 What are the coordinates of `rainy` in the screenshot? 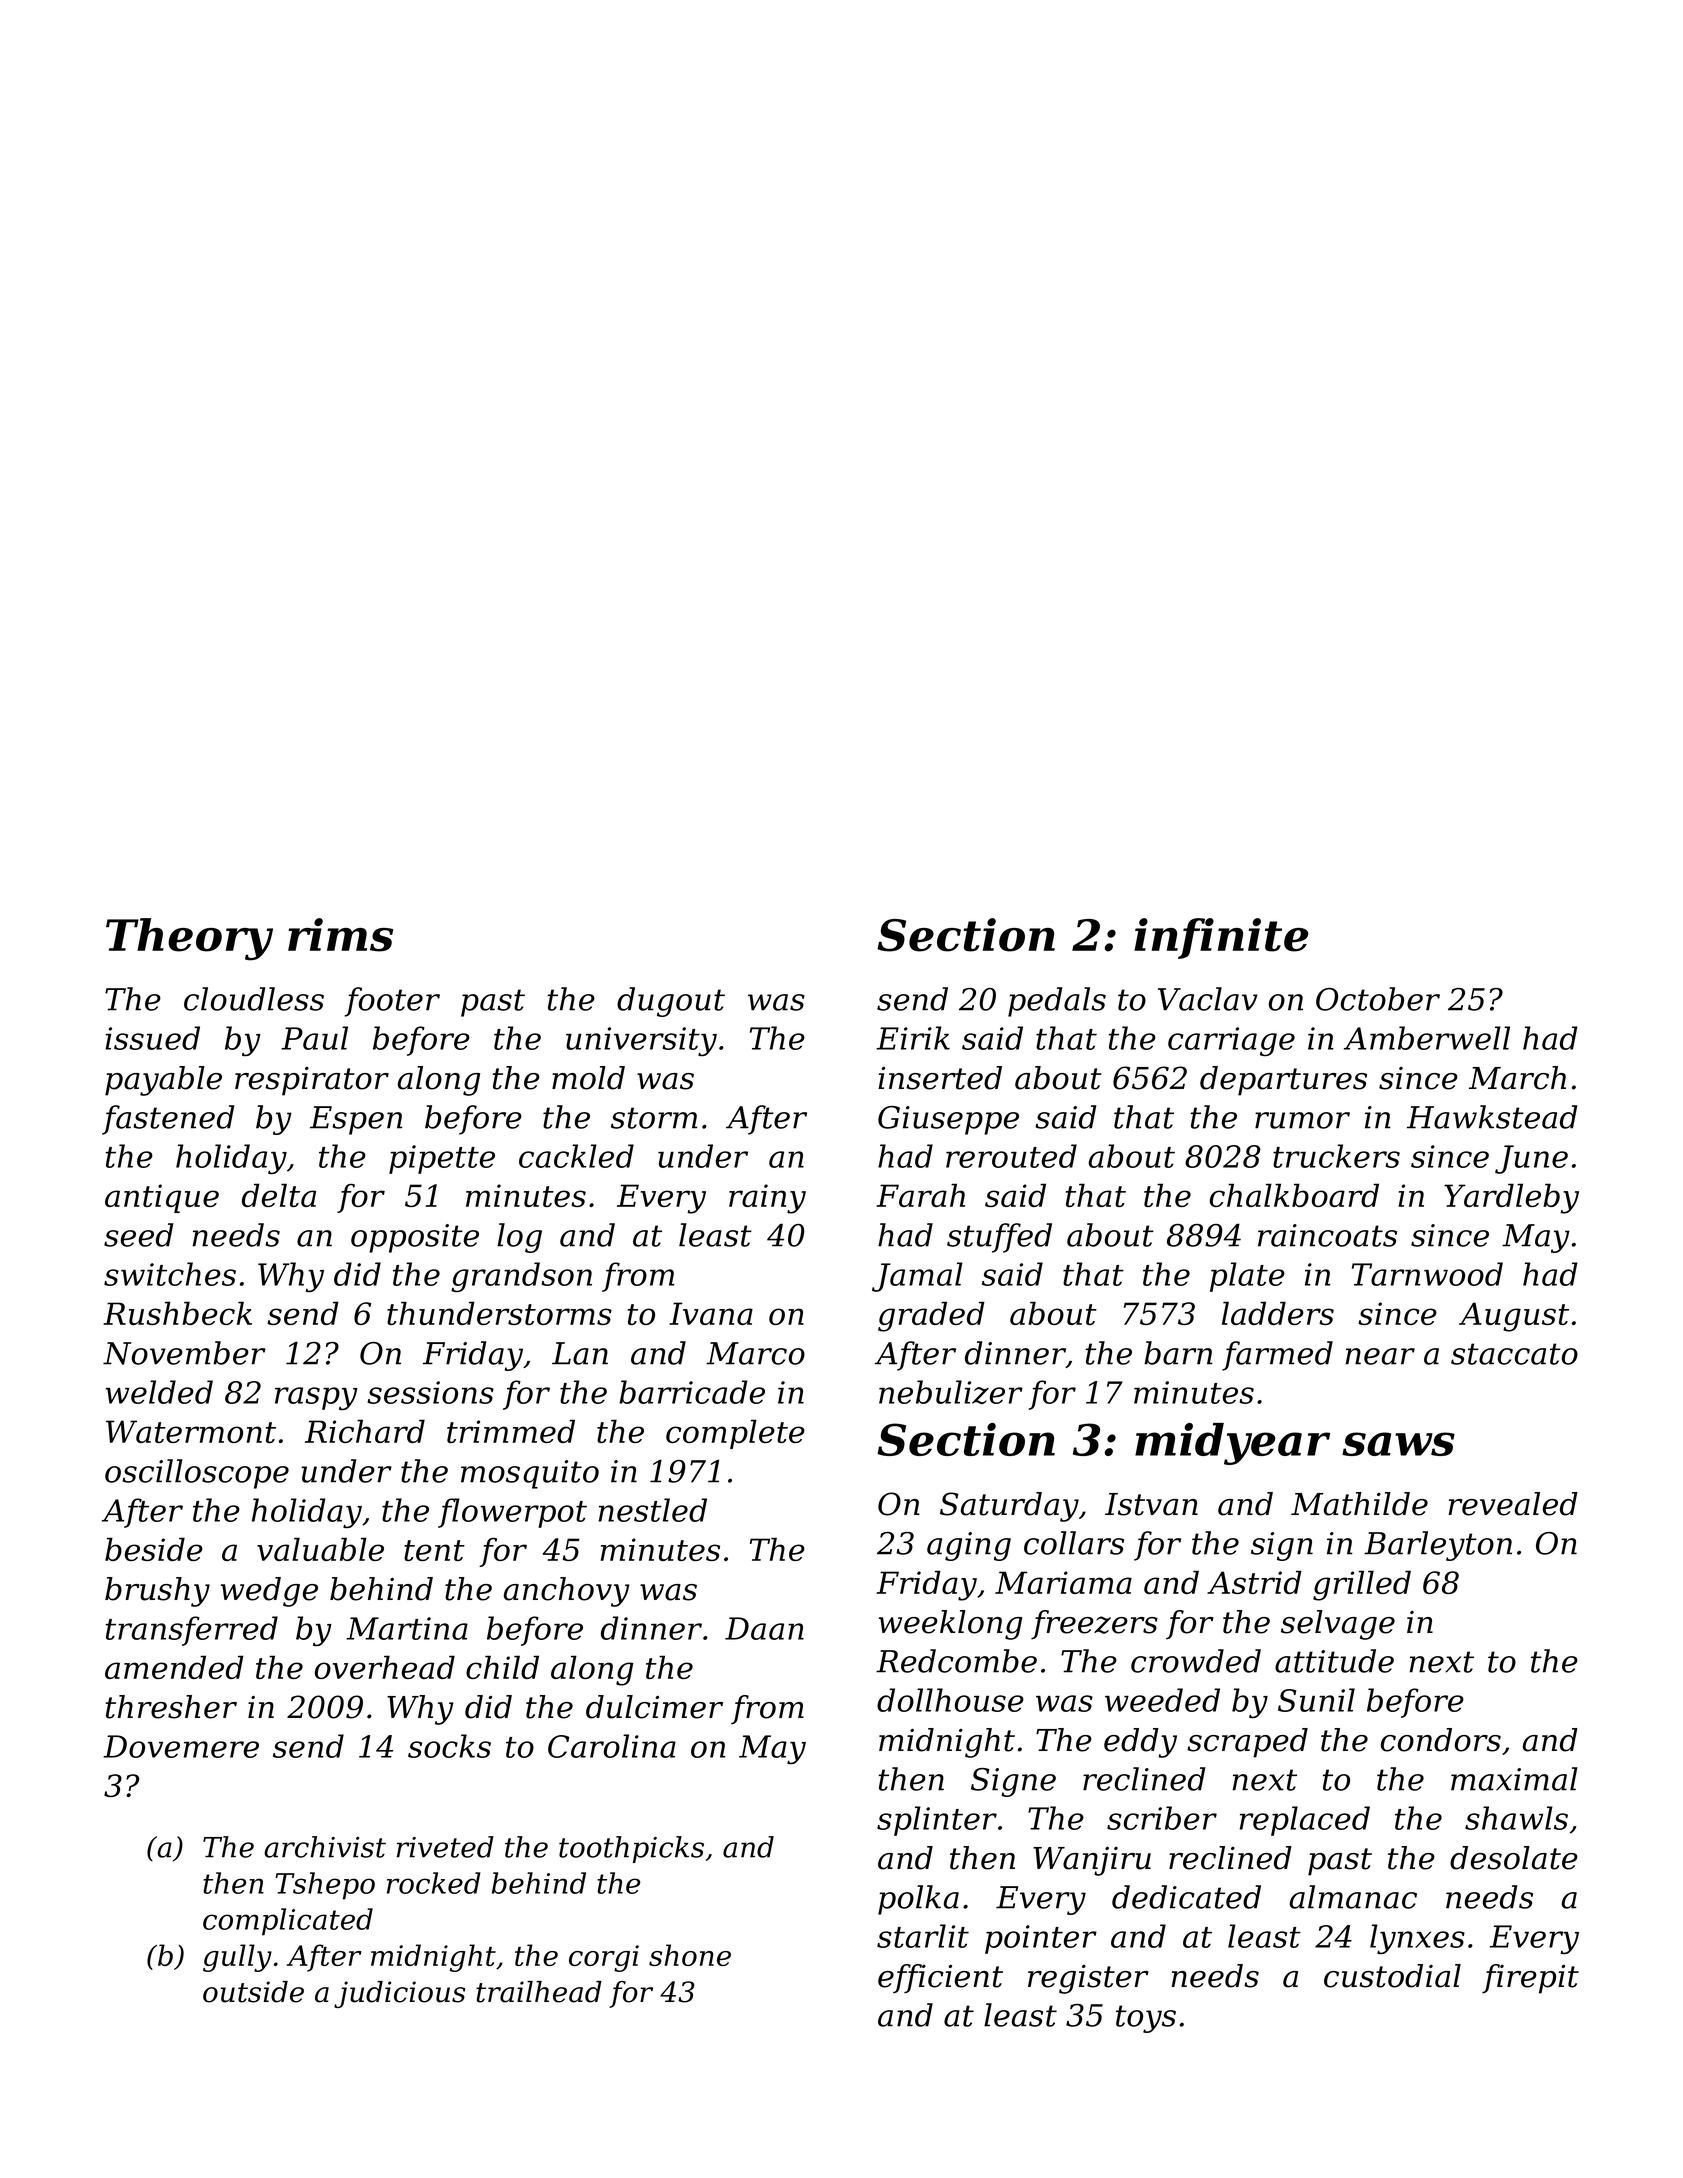 It's located at (767, 1199).
